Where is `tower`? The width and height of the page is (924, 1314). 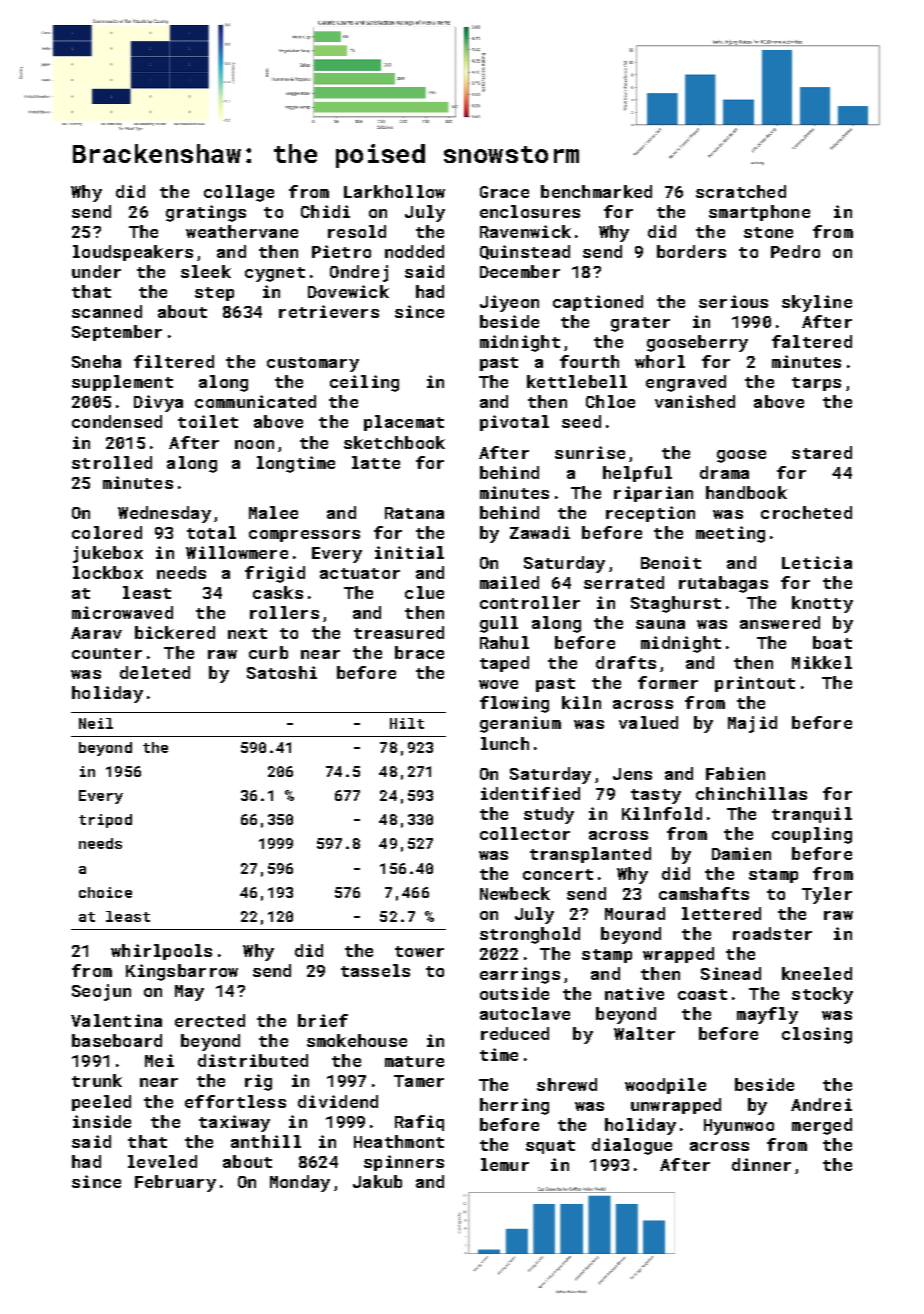 tower is located at coordinates (419, 951).
